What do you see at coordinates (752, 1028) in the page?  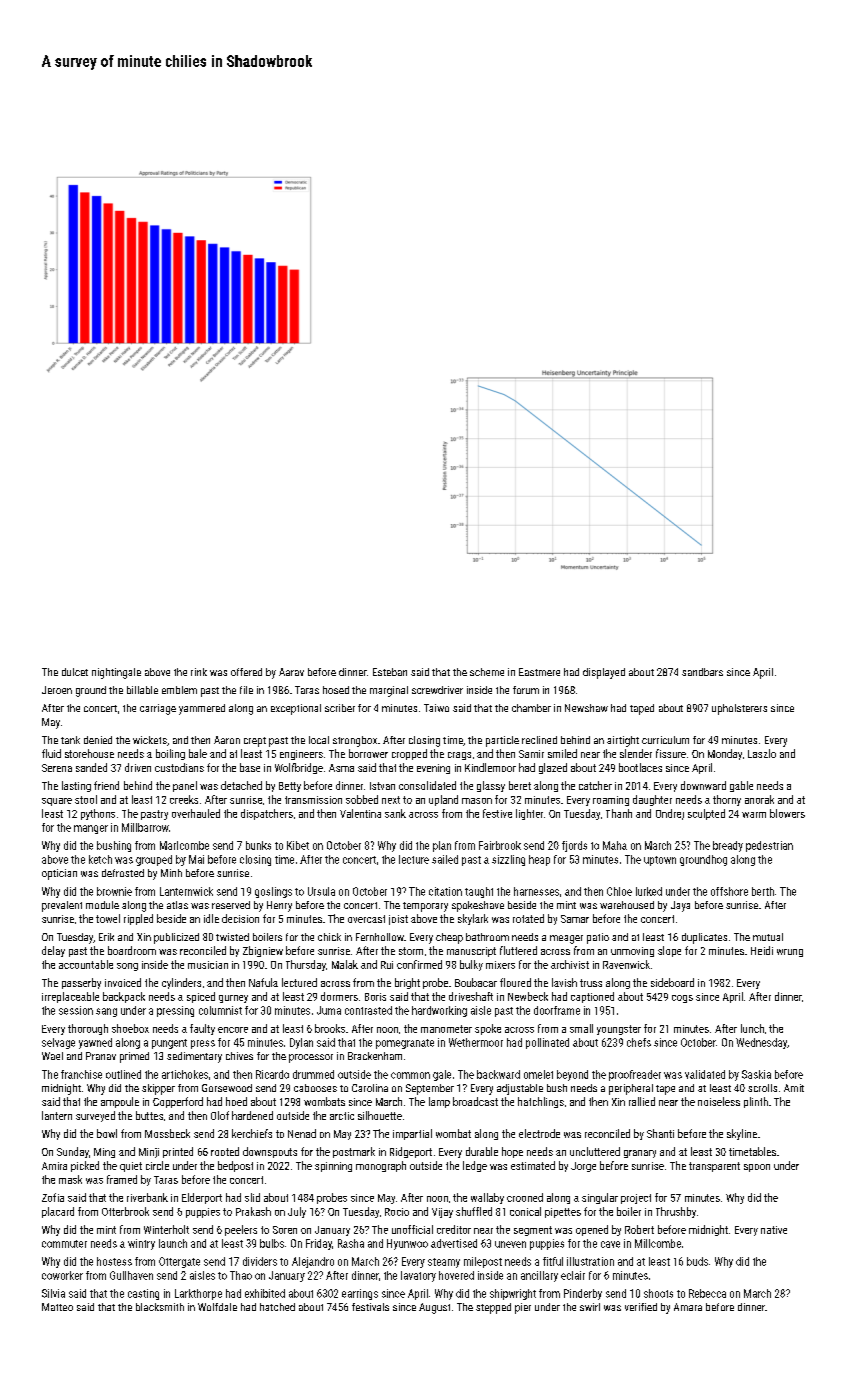 I see `lunch` at bounding box center [752, 1028].
